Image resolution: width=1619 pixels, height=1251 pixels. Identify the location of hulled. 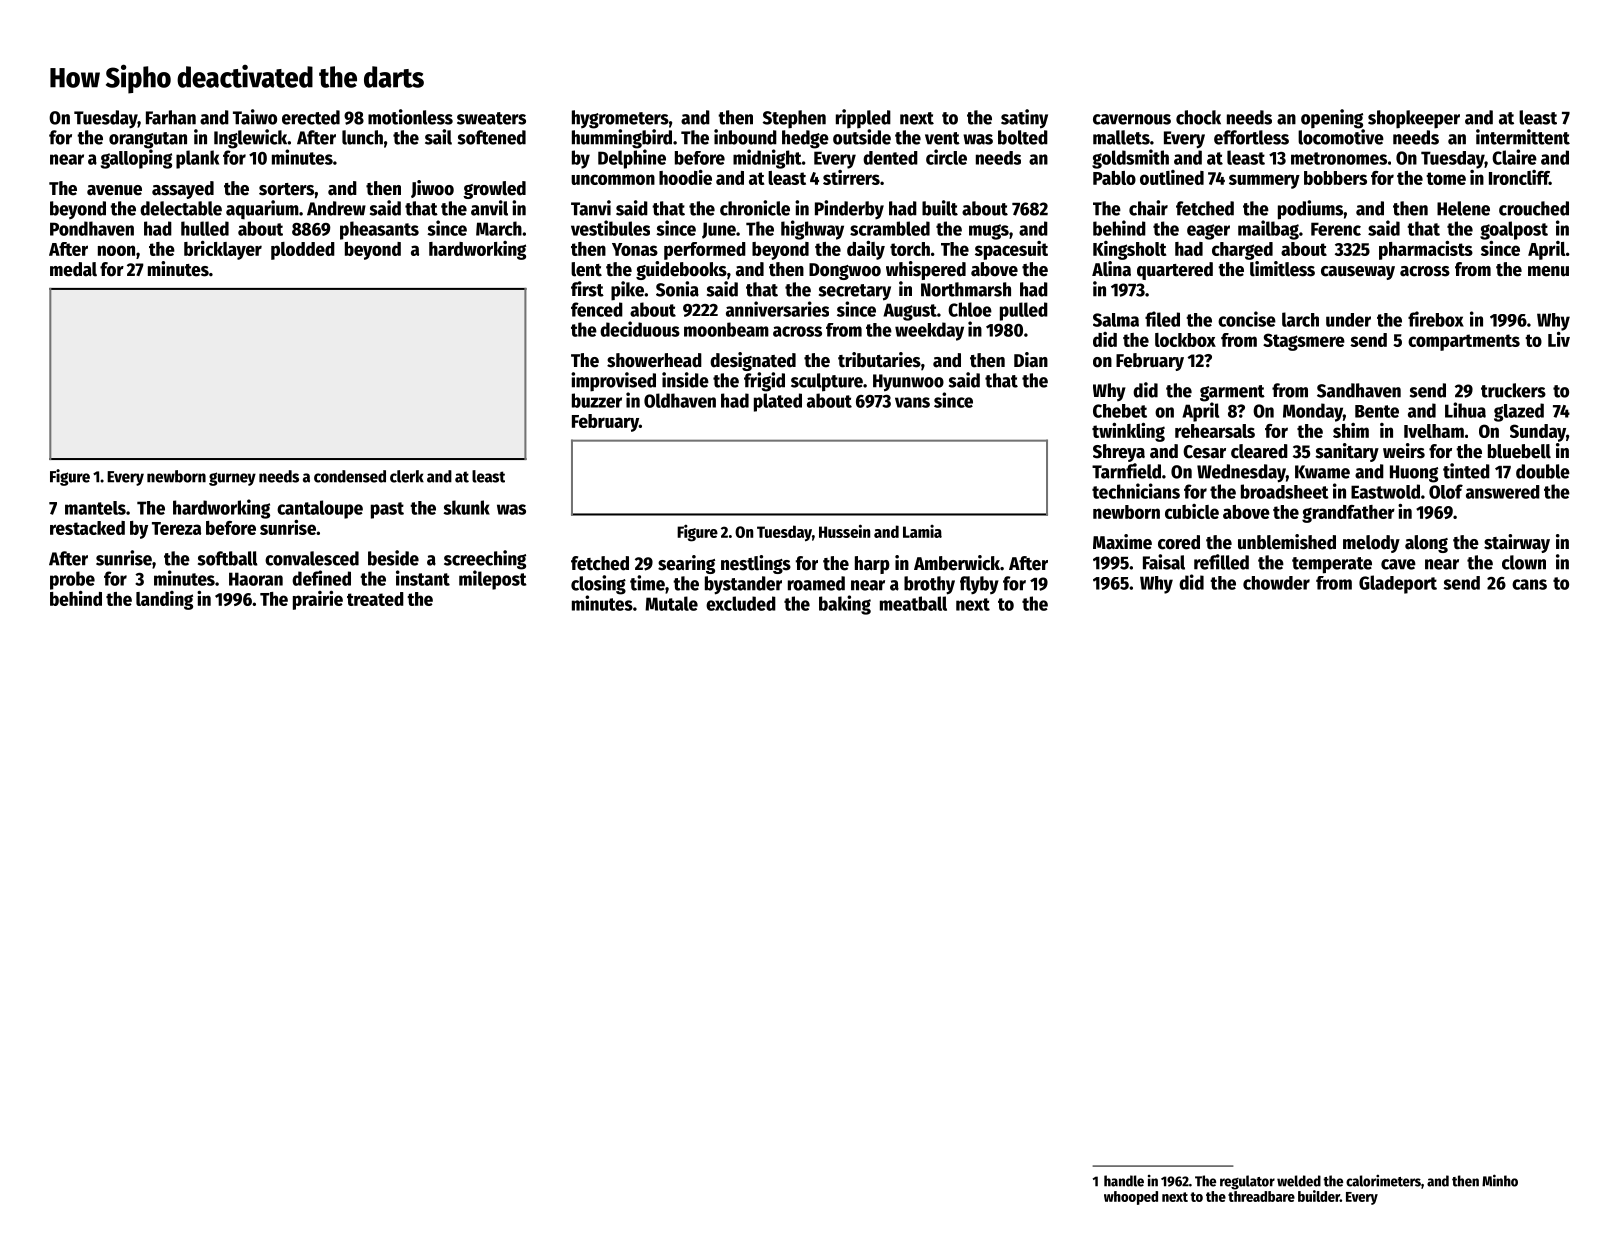
(205, 228).
